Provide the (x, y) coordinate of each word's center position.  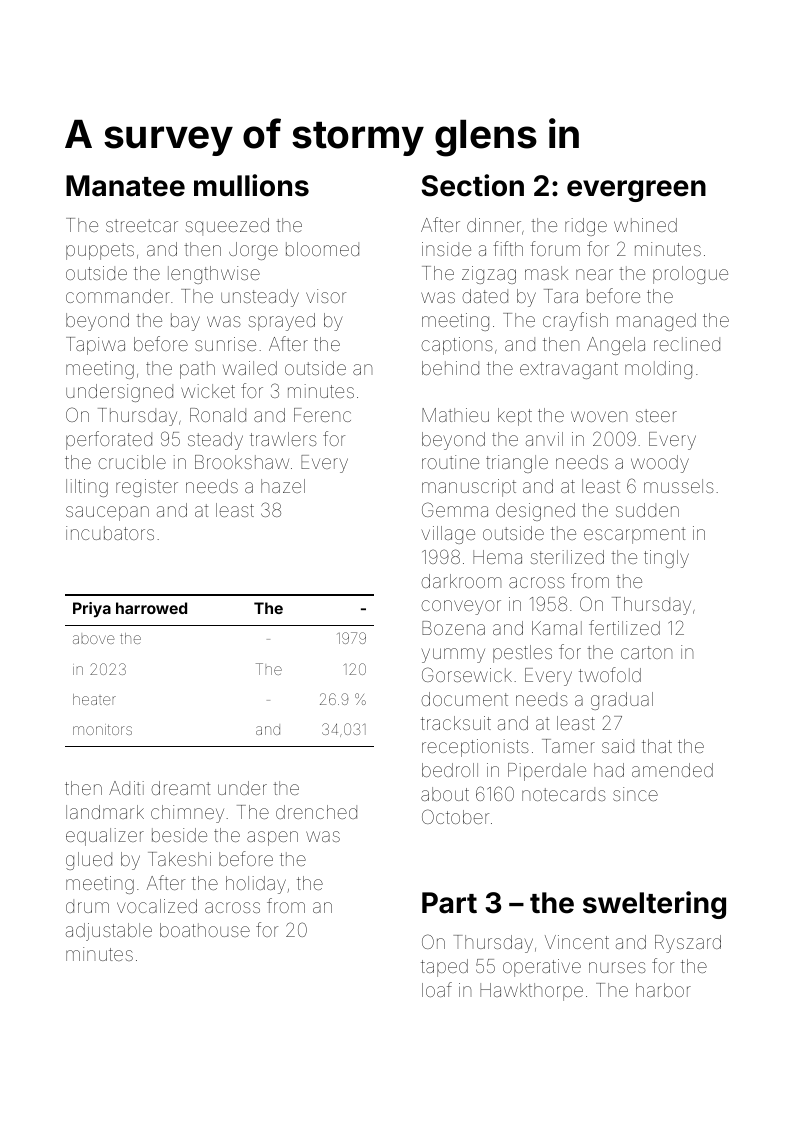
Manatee (125, 186)
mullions (251, 185)
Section (473, 185)
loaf (437, 989)
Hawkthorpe (531, 992)
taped (444, 968)
